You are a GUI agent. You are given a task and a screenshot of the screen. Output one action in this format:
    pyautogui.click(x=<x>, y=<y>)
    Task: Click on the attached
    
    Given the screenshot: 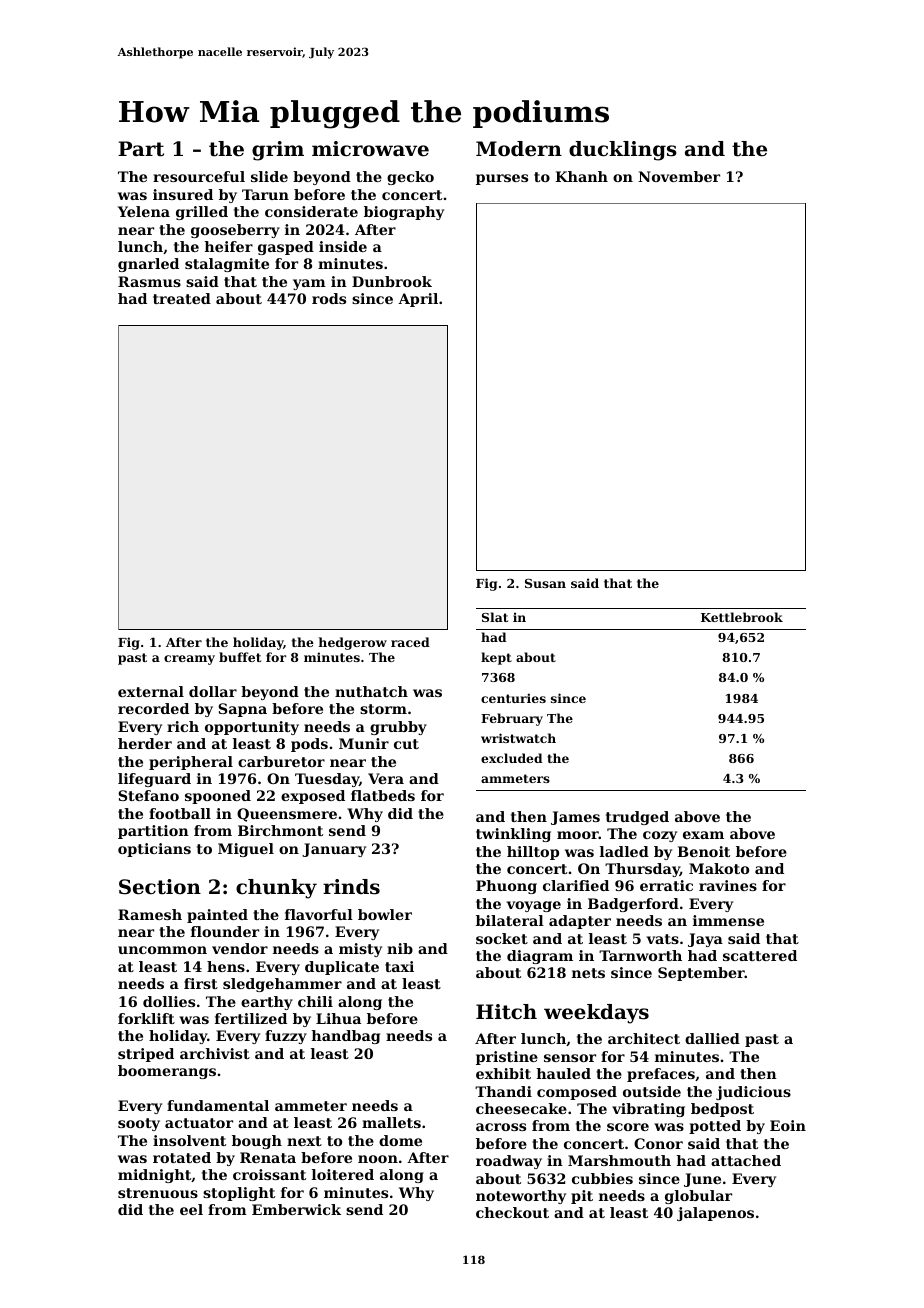 What is the action you would take?
    pyautogui.click(x=746, y=1160)
